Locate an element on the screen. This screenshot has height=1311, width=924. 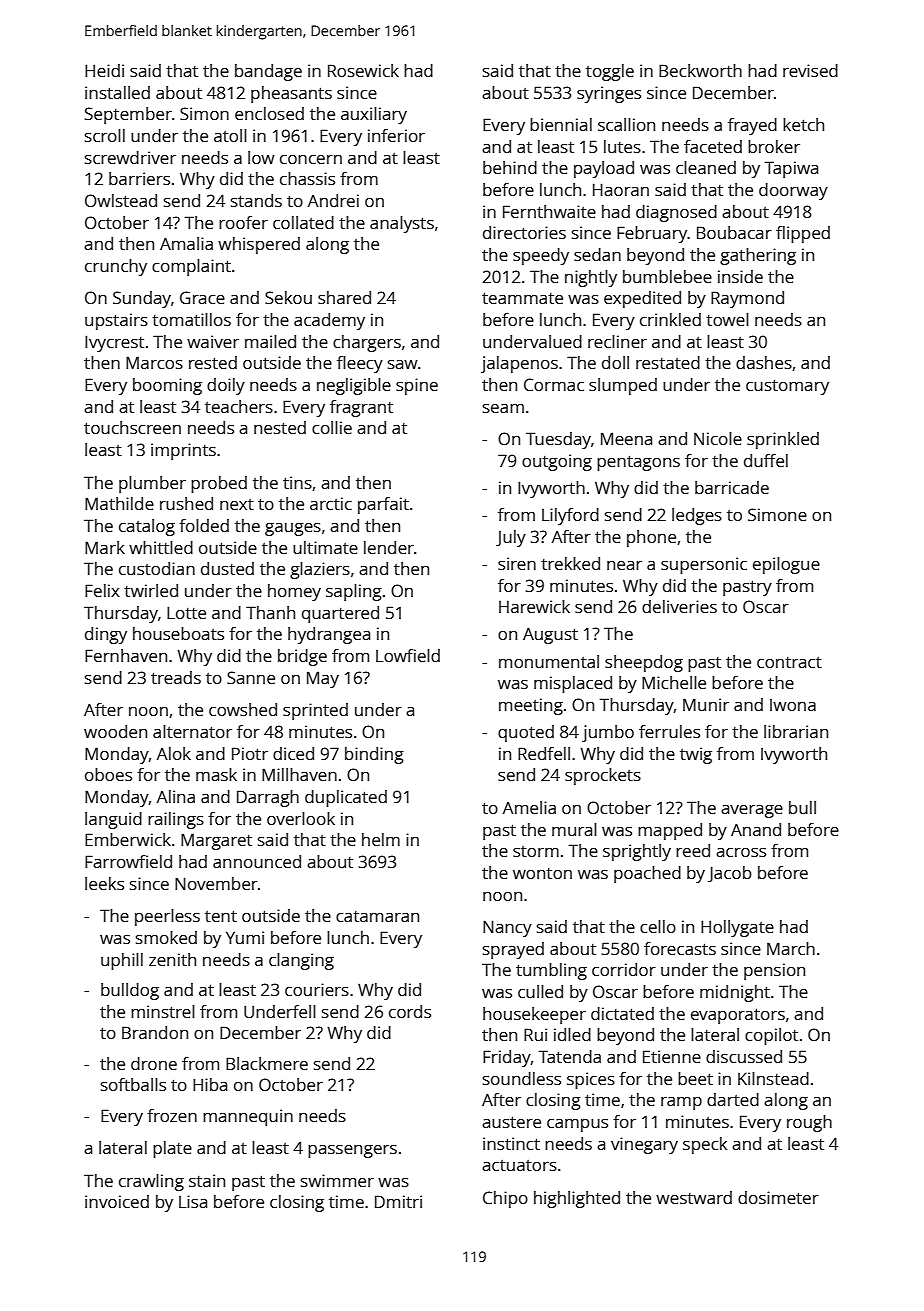
tomatillos is located at coordinates (191, 319).
